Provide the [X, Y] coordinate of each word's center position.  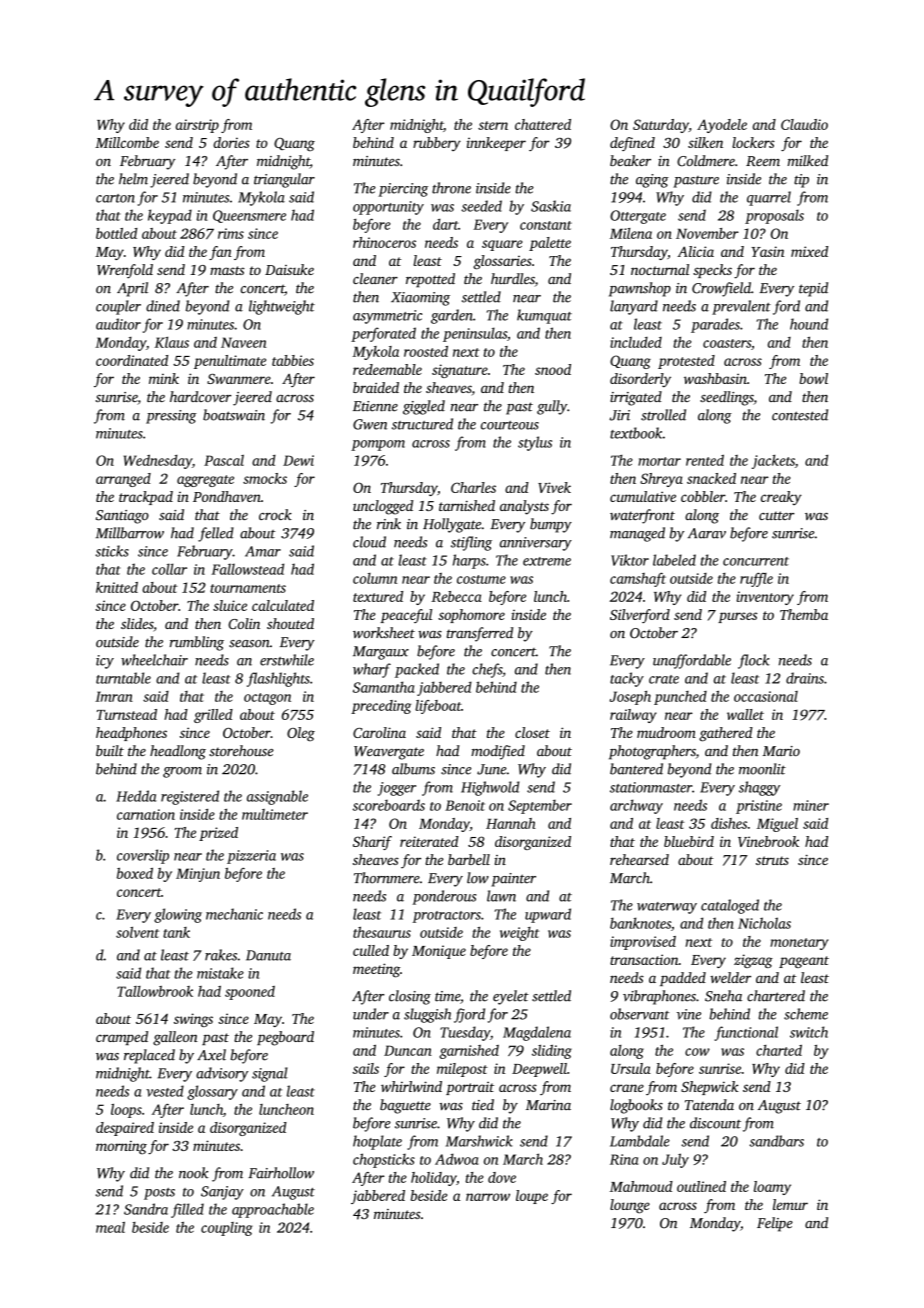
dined [163, 306]
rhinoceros [384, 242]
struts [772, 860]
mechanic [234, 914]
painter [513, 880]
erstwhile [287, 660]
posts [159, 1194]
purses [737, 617]
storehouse [241, 750]
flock [754, 661]
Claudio [804, 124]
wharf [372, 670]
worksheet [384, 632]
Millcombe [127, 142]
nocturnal [660, 269]
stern [493, 125]
